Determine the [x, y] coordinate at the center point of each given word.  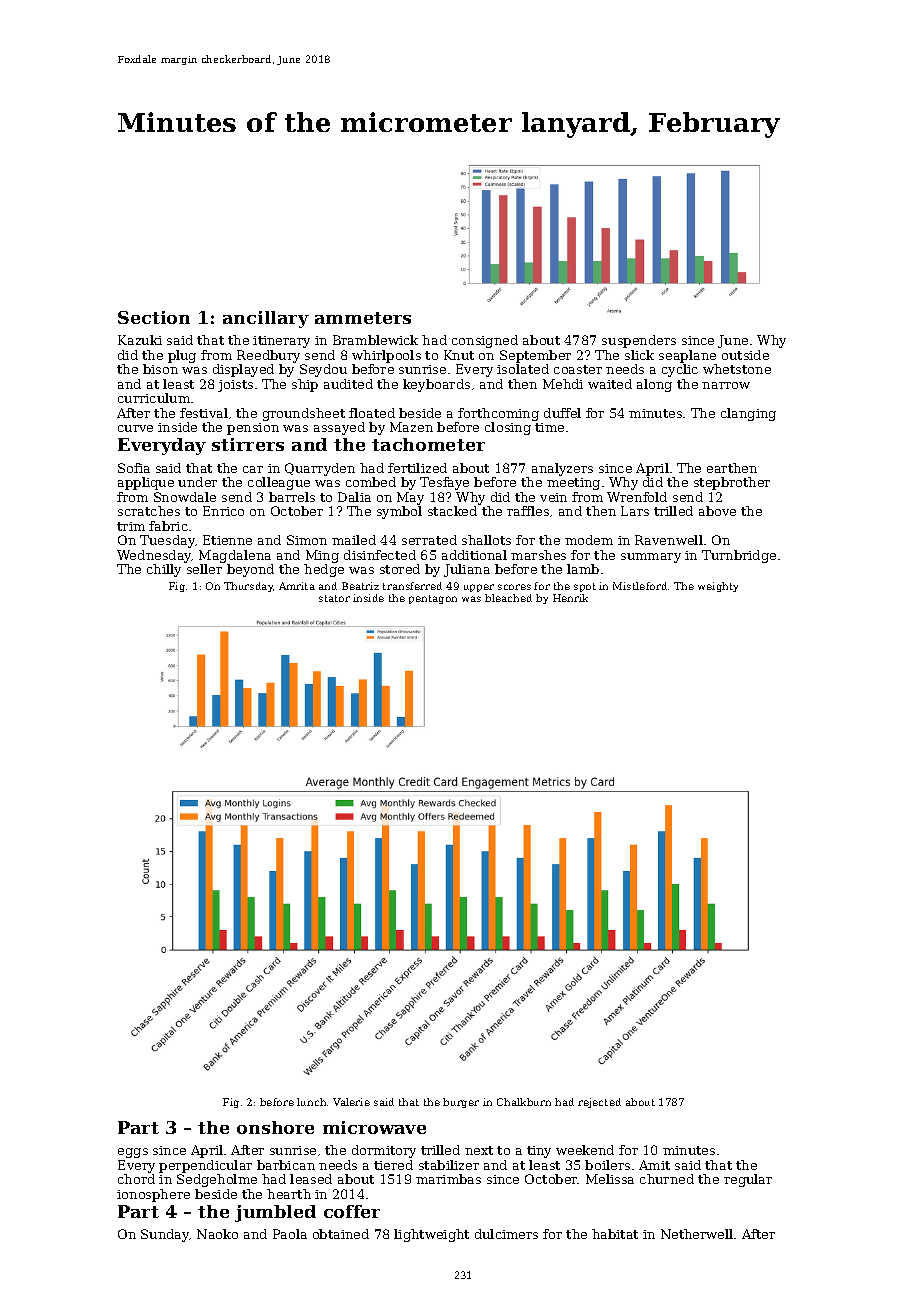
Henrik [570, 598]
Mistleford [640, 586]
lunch [311, 1102]
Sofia [134, 468]
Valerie [351, 1102]
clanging [748, 414]
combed [371, 482]
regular [748, 1180]
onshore [275, 1127]
